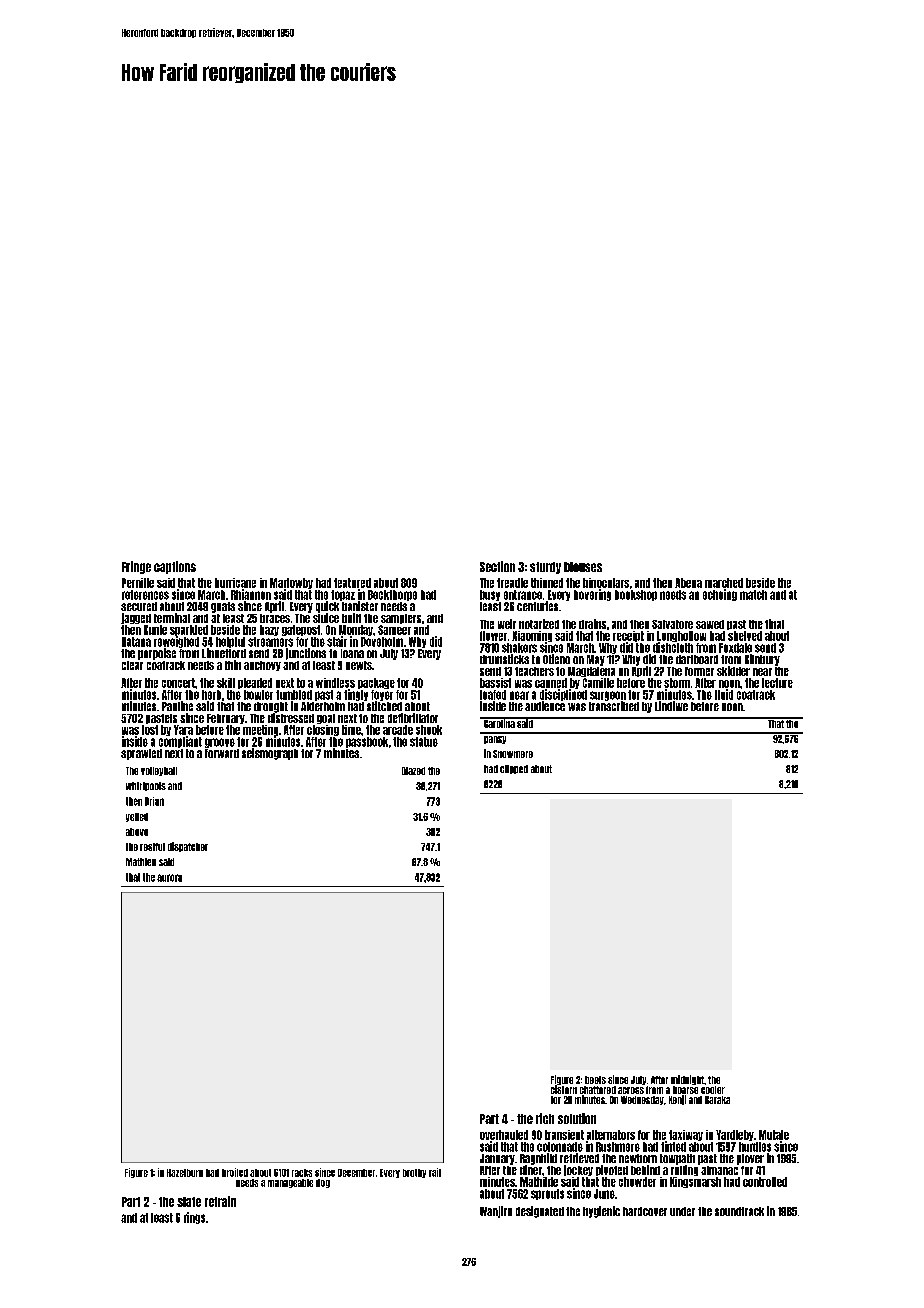  I want to click on clipped, so click(514, 769).
